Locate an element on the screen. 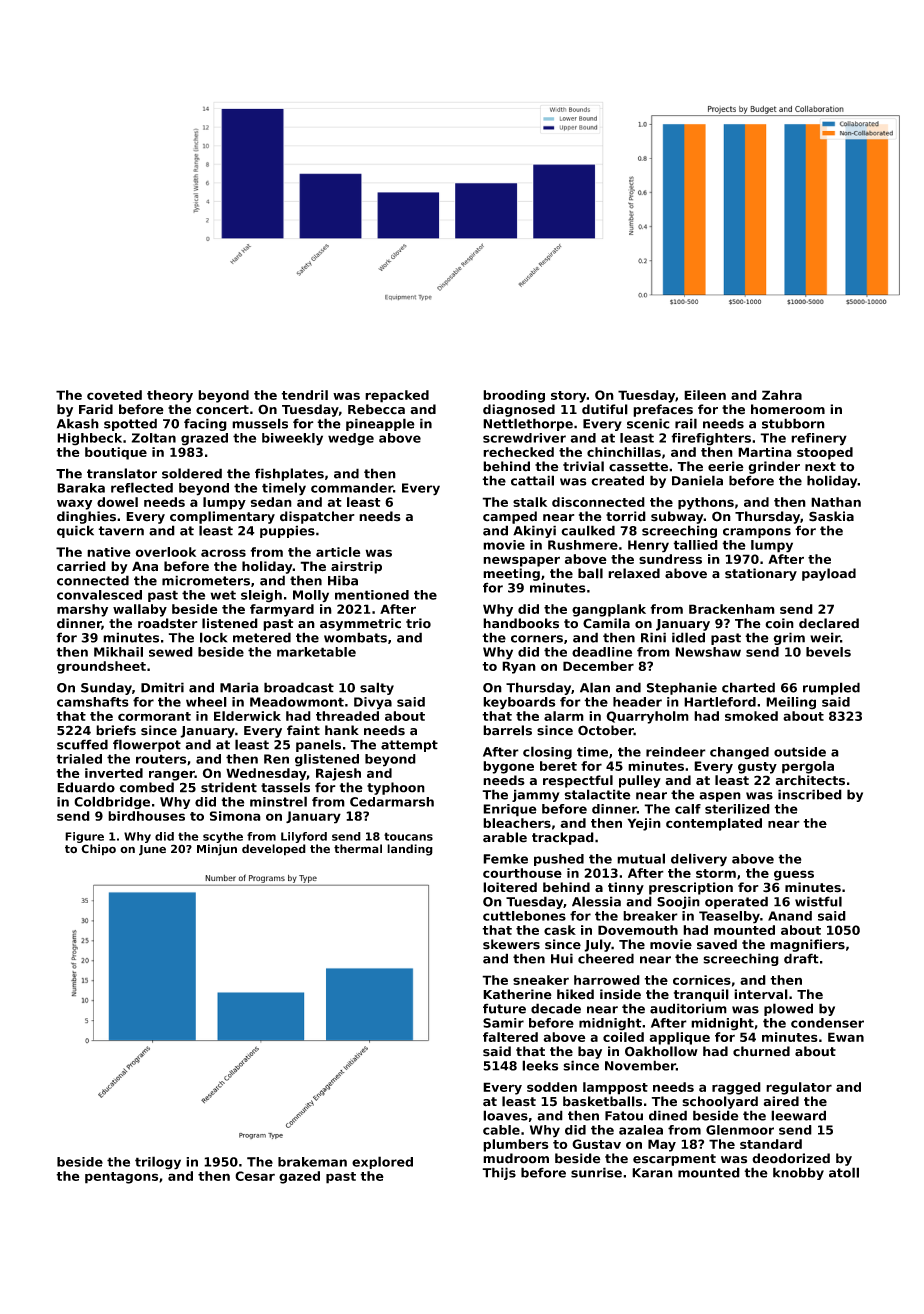  auditorium is located at coordinates (688, 1008).
